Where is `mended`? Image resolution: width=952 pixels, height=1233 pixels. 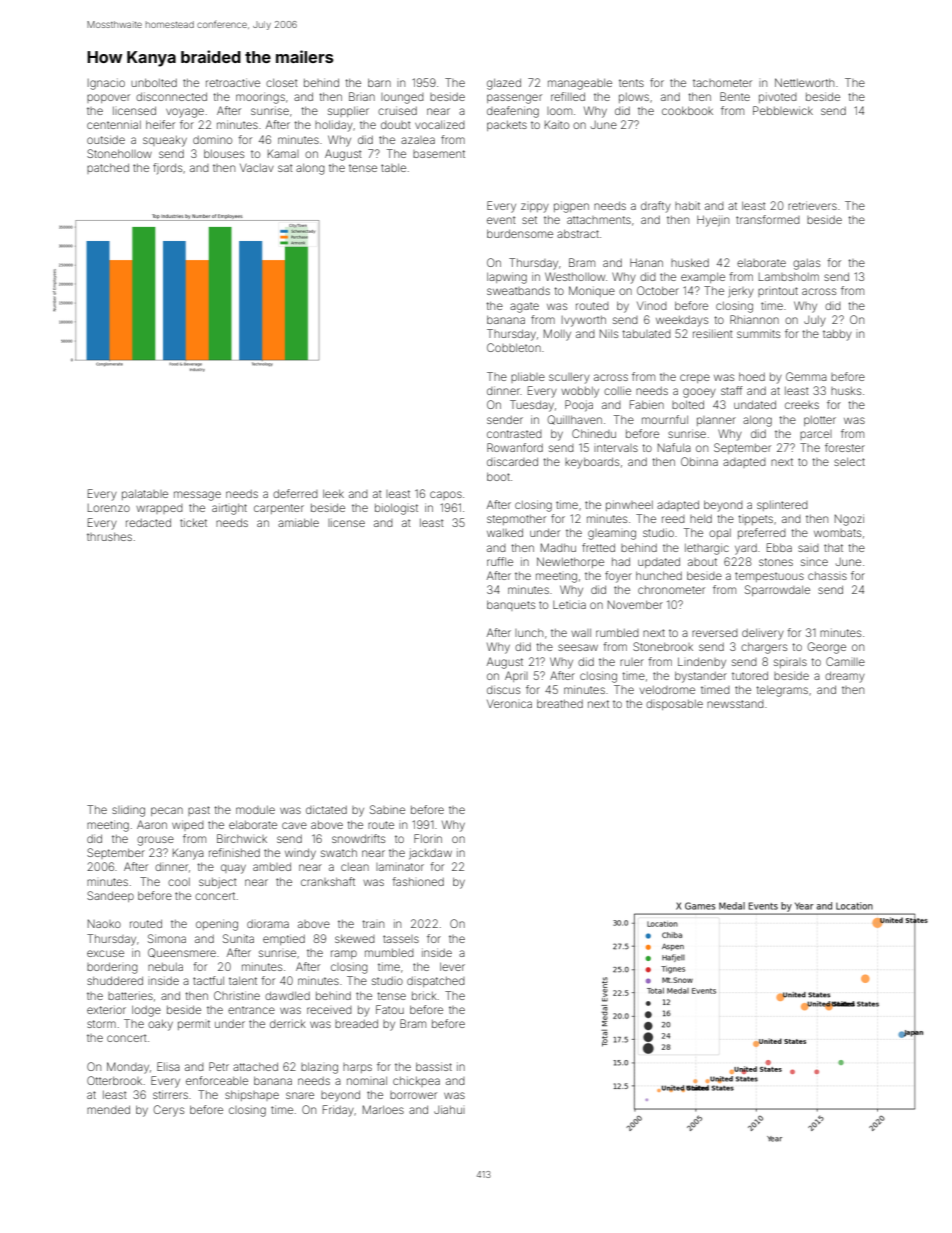
mended is located at coordinates (108, 1110).
